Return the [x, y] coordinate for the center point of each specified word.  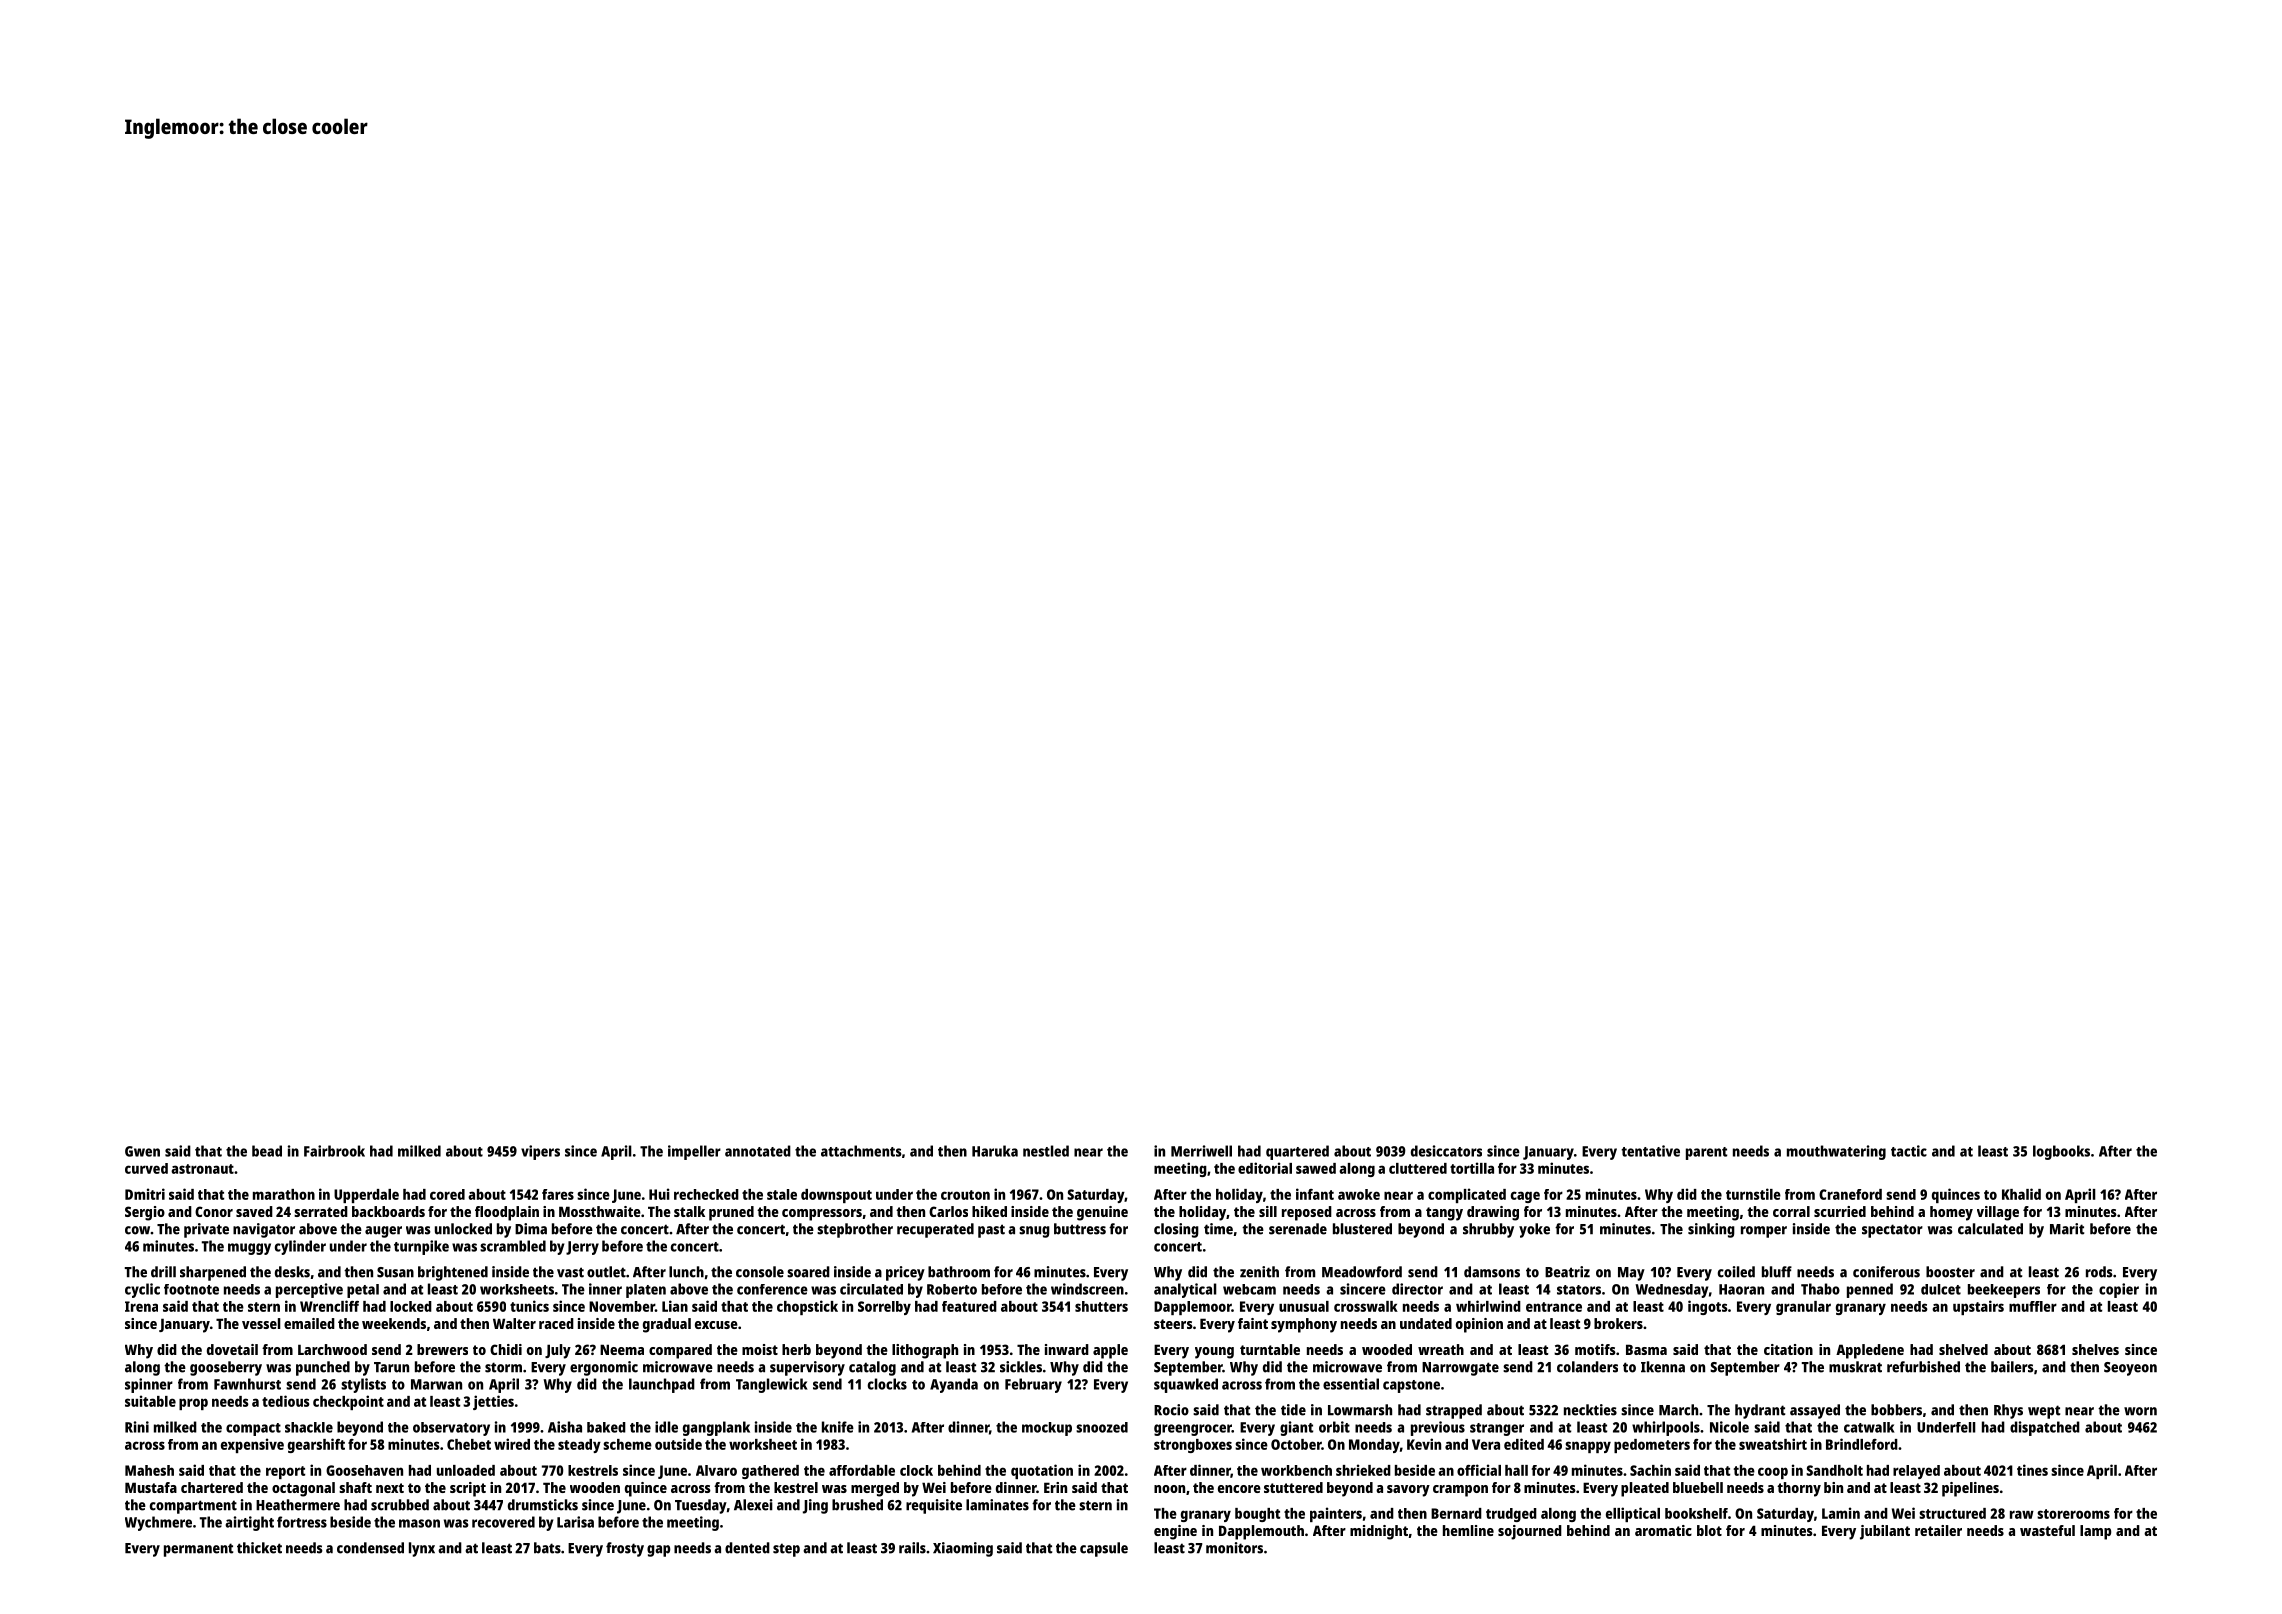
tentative [1650, 1151]
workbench [1296, 1470]
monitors [1234, 1548]
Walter [514, 1323]
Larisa [575, 1522]
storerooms [2073, 1514]
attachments [861, 1151]
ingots [1708, 1307]
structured [1952, 1513]
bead [267, 1151]
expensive [252, 1445]
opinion [1479, 1325]
